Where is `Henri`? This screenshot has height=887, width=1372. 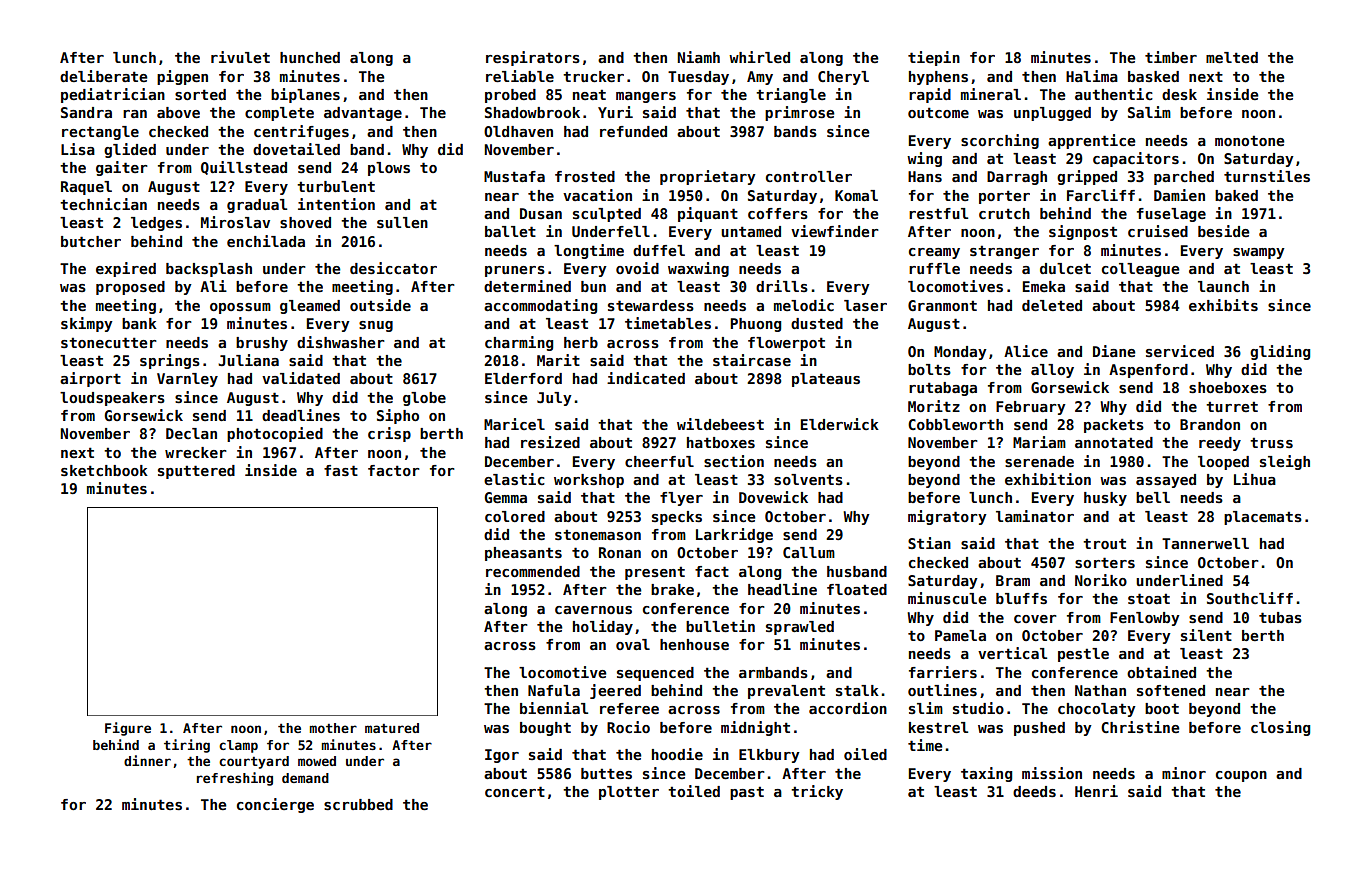
Henri is located at coordinates (1096, 791).
